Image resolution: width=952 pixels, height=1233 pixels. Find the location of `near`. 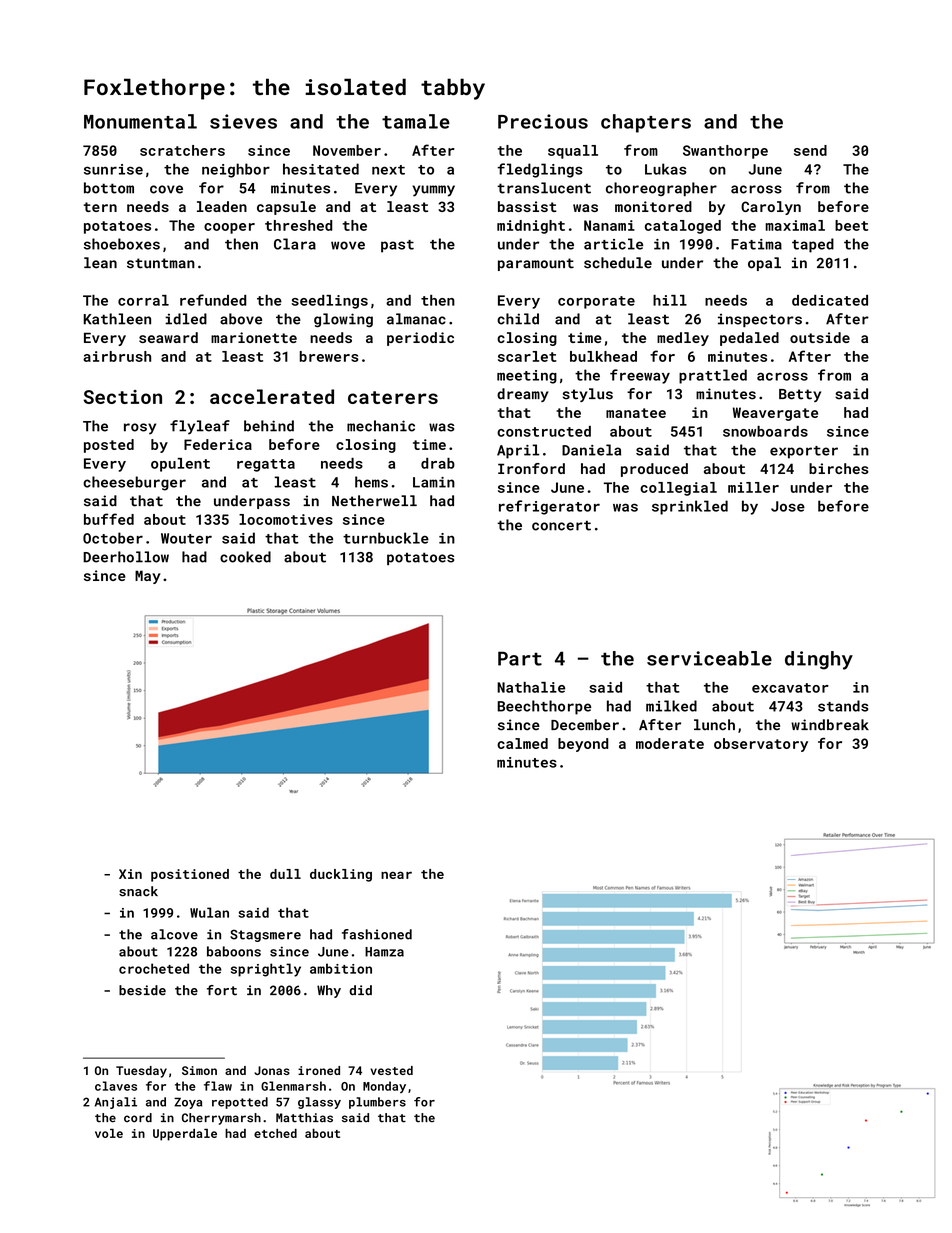

near is located at coordinates (396, 875).
